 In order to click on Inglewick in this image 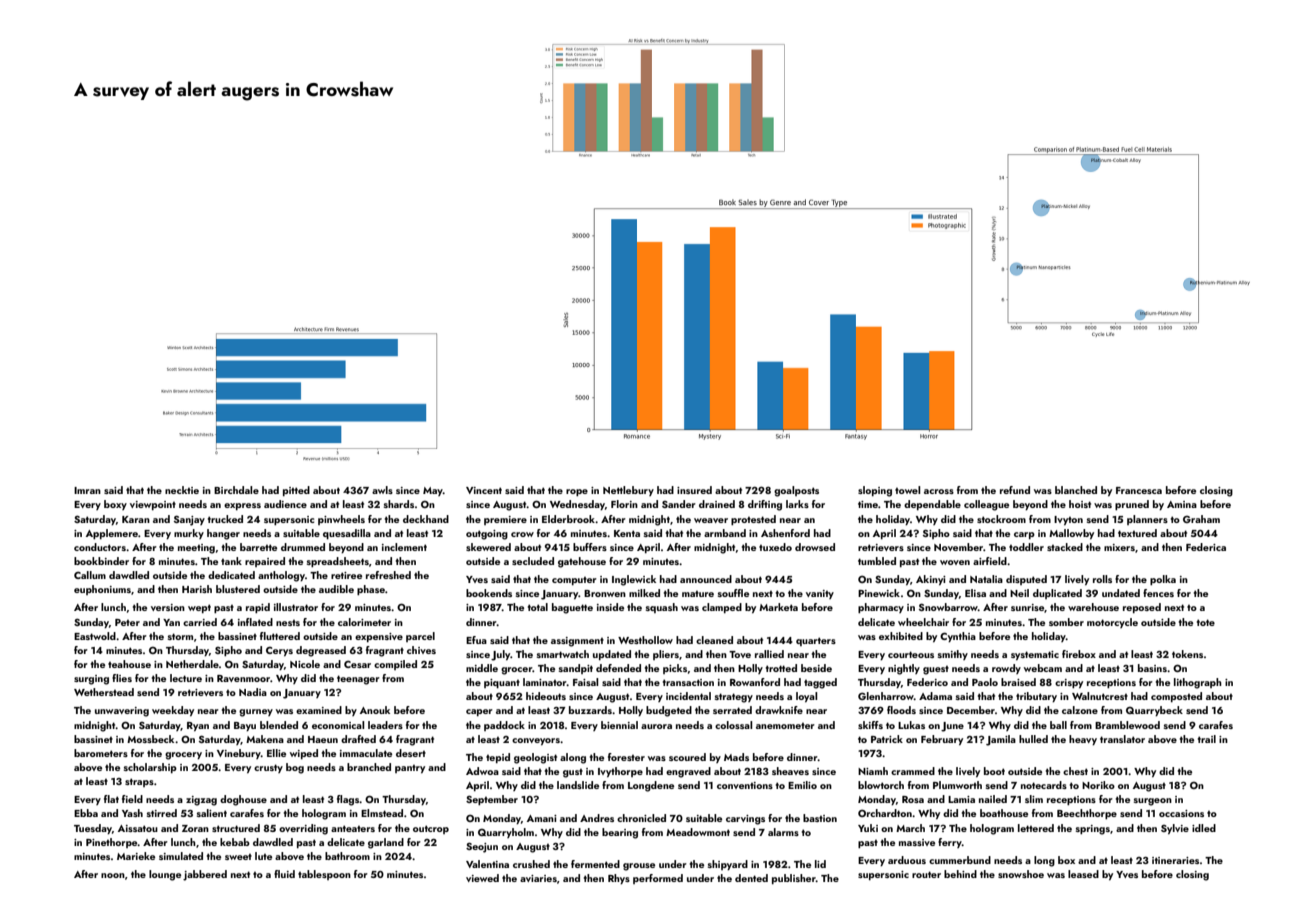, I will do `click(634, 580)`.
